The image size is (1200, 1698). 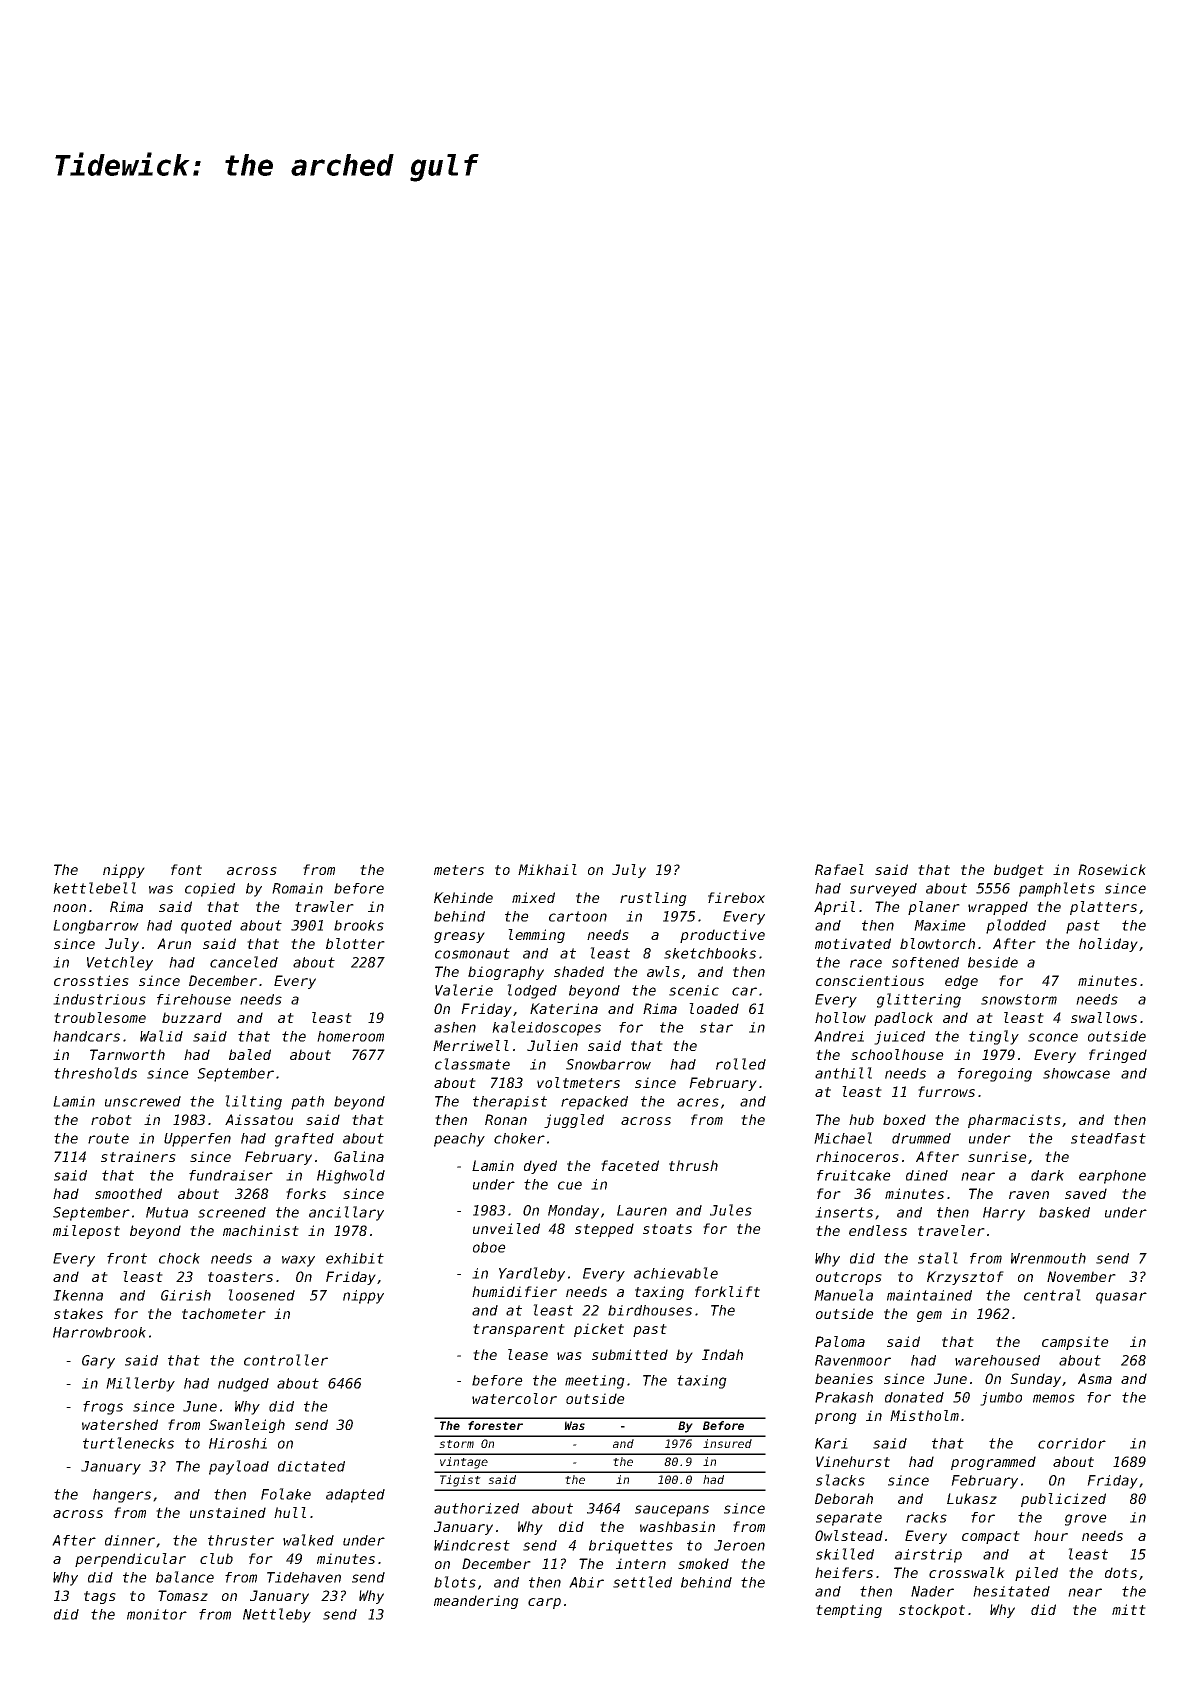 What do you see at coordinates (1019, 871) in the screenshot?
I see `budget` at bounding box center [1019, 871].
